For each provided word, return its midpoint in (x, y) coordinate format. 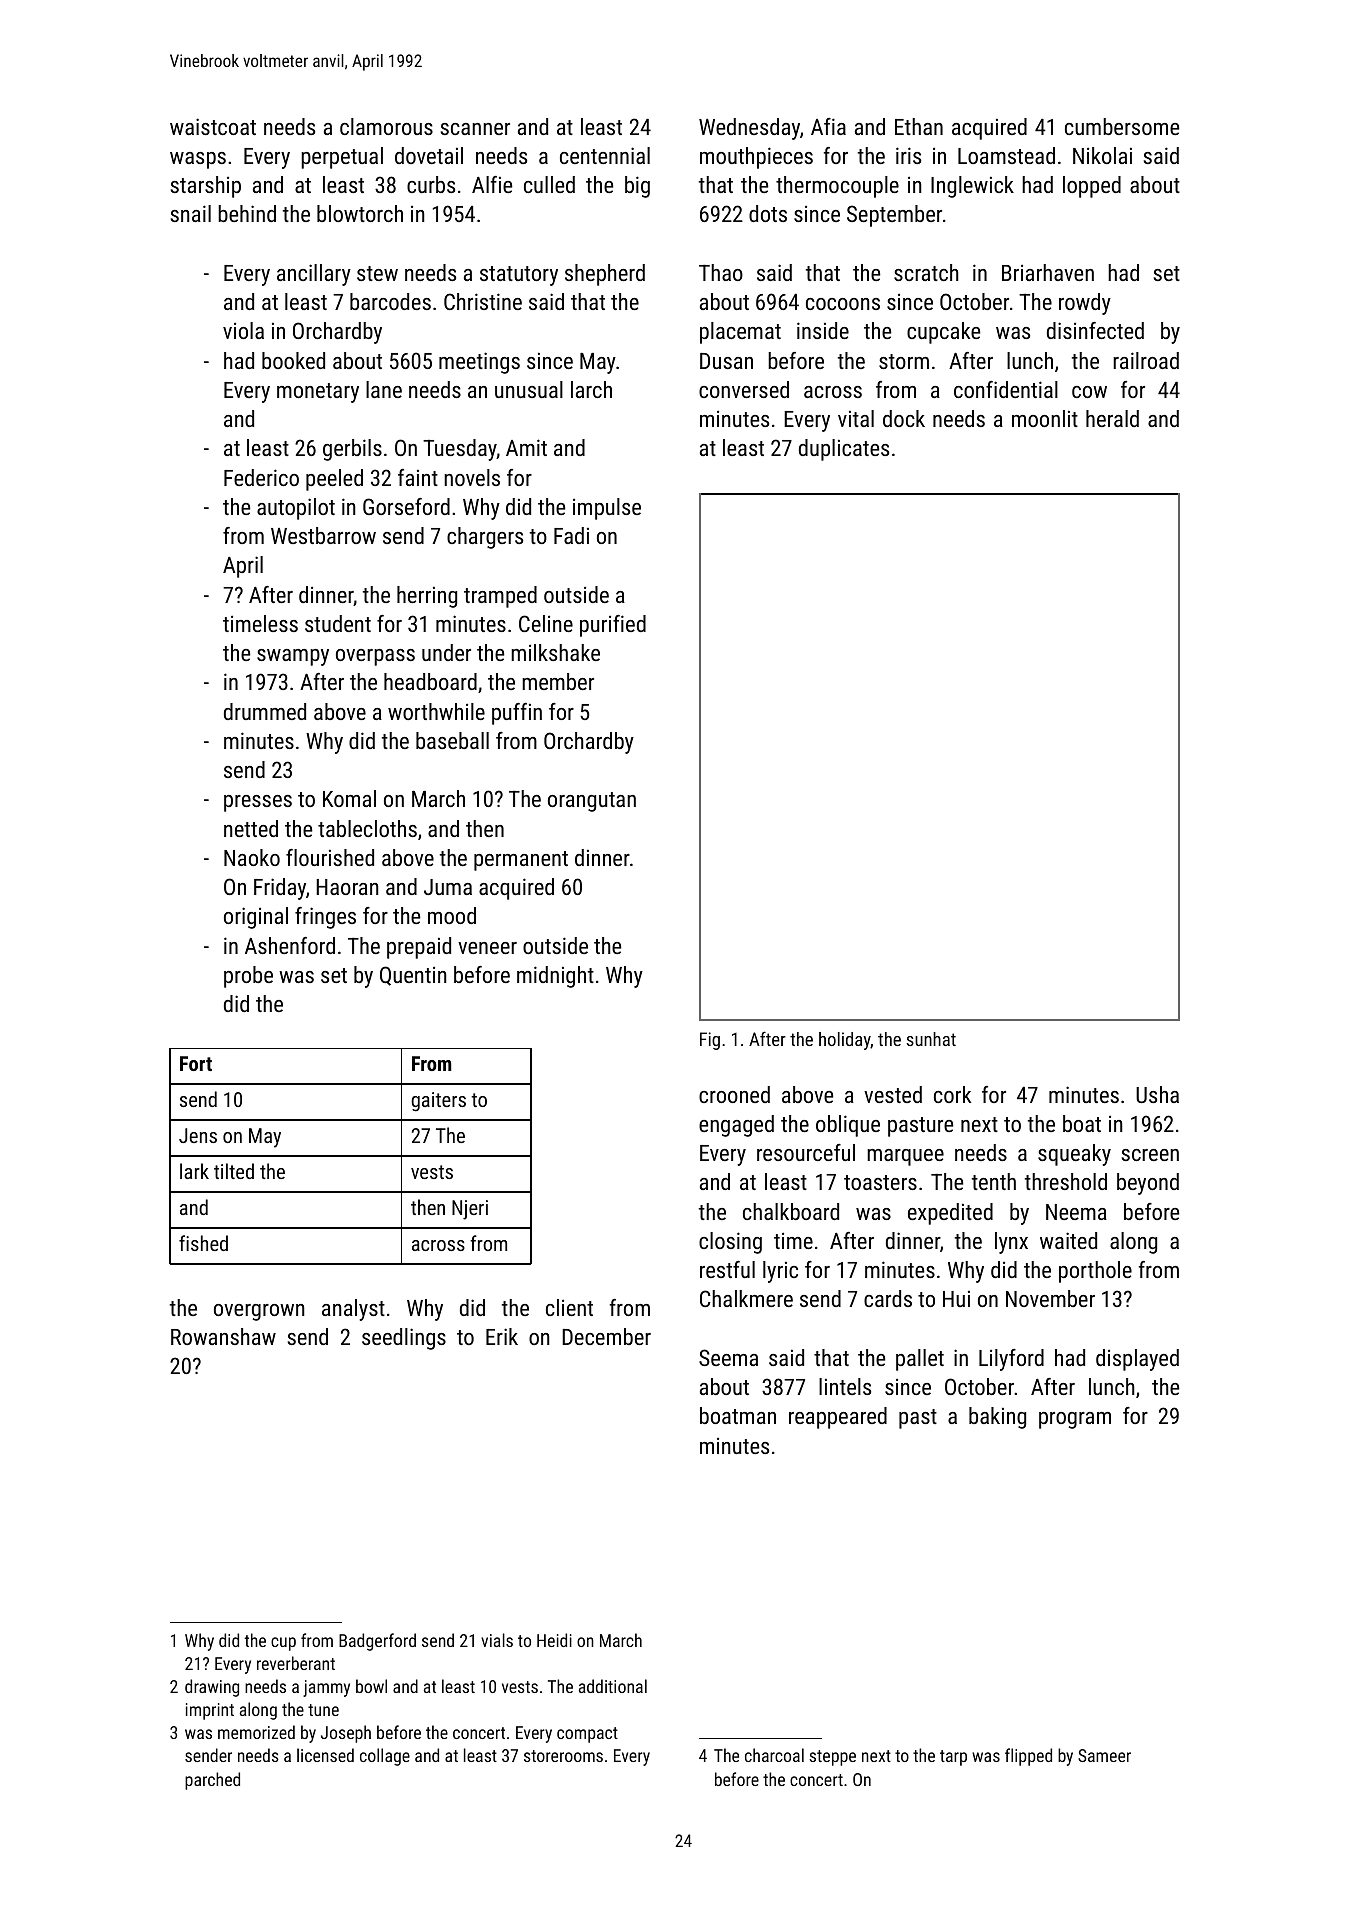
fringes (325, 918)
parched (212, 1781)
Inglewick (972, 187)
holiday (845, 1041)
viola (243, 330)
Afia (828, 126)
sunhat (931, 1039)
